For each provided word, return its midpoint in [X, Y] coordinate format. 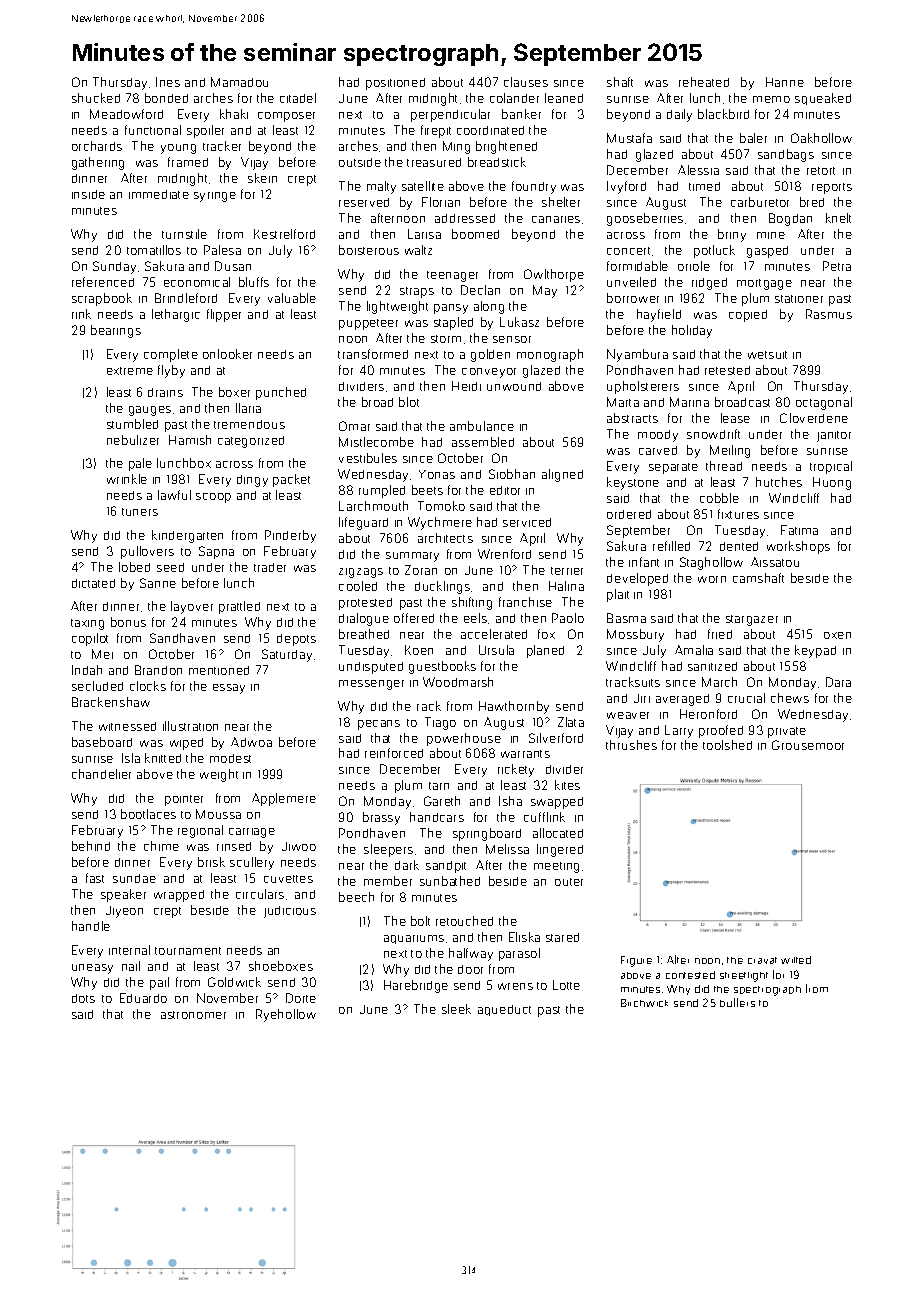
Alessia [698, 170]
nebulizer [133, 440]
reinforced [394, 753]
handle [91, 926]
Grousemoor [808, 745]
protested [365, 604]
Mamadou [239, 82]
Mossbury [635, 635]
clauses [526, 82]
